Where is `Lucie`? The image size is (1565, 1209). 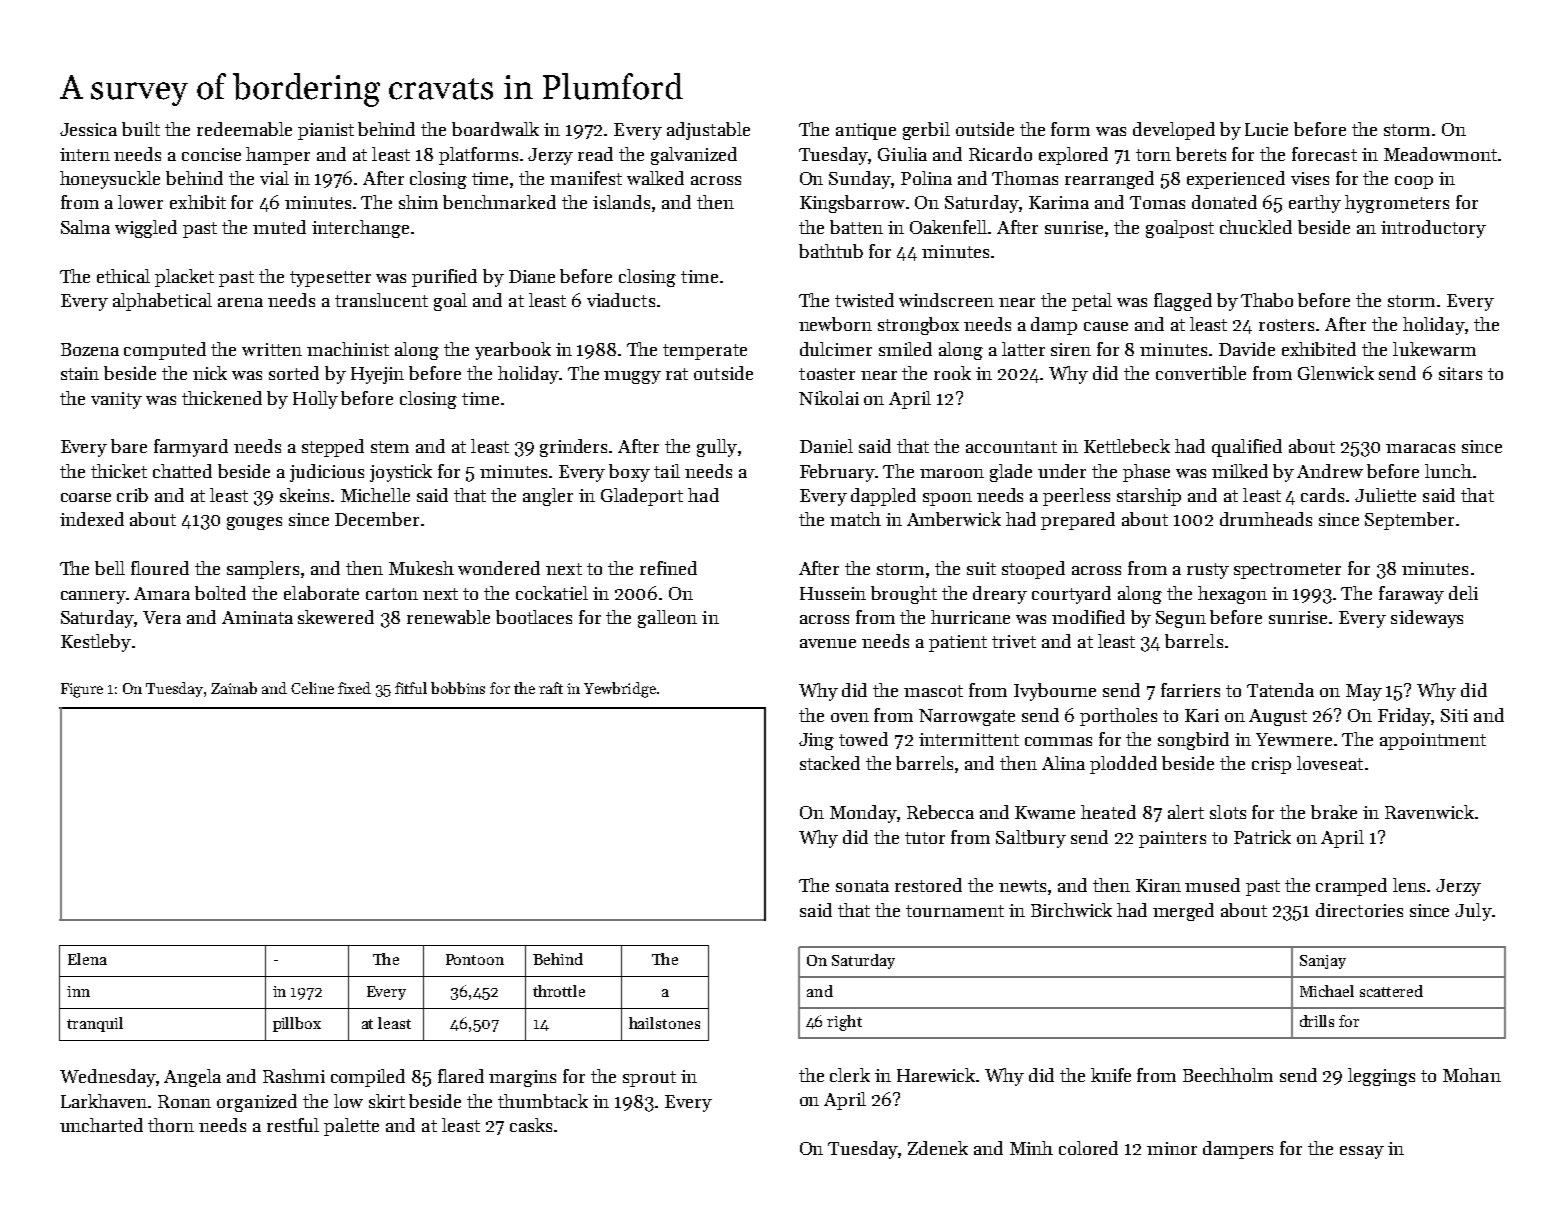
Lucie is located at coordinates (1266, 129).
